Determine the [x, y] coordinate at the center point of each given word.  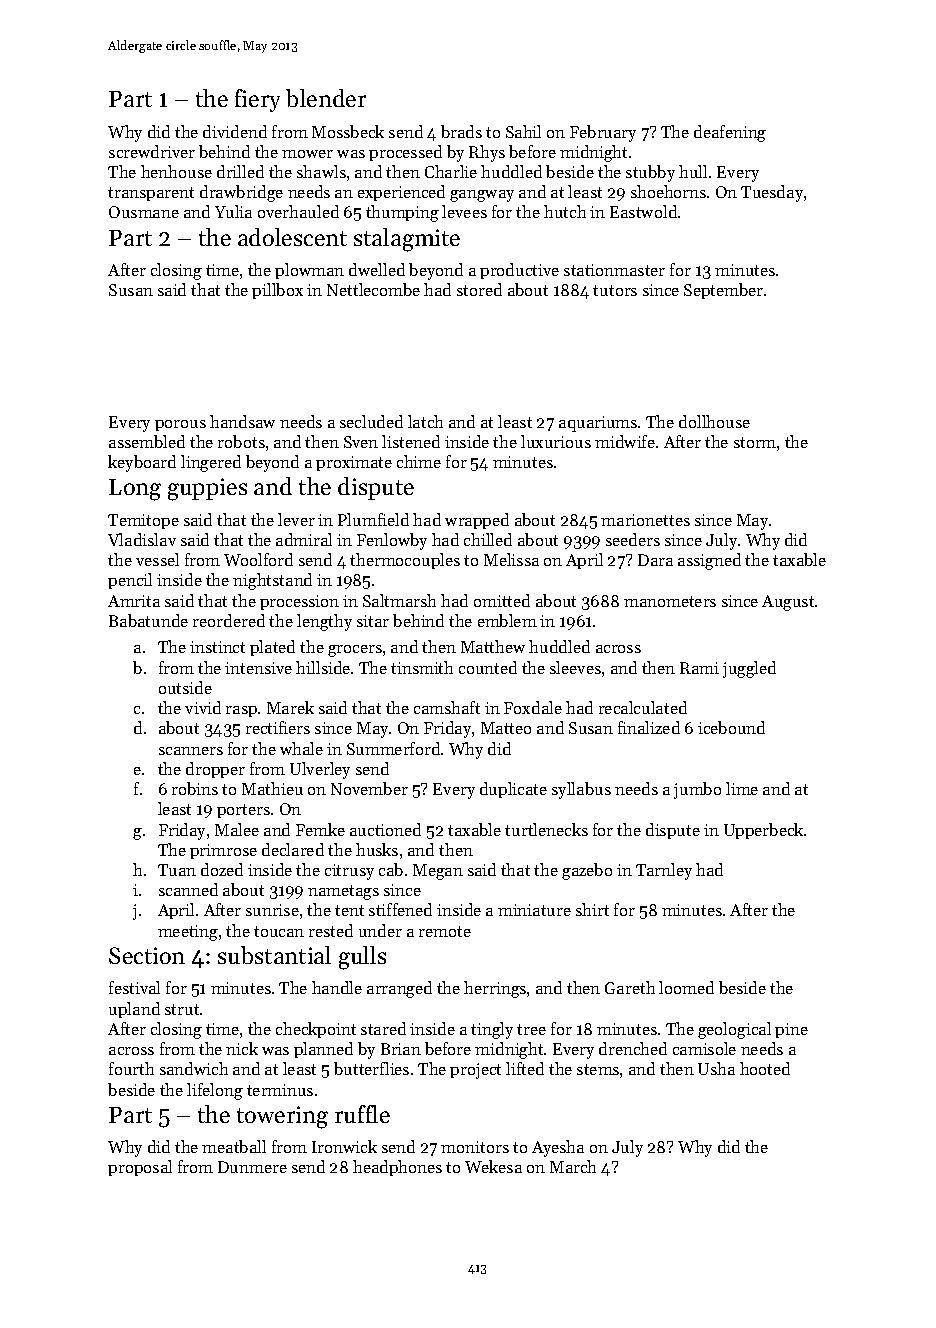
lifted [525, 1068]
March [573, 1166]
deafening [730, 133]
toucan [279, 931]
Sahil [523, 131]
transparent [151, 194]
